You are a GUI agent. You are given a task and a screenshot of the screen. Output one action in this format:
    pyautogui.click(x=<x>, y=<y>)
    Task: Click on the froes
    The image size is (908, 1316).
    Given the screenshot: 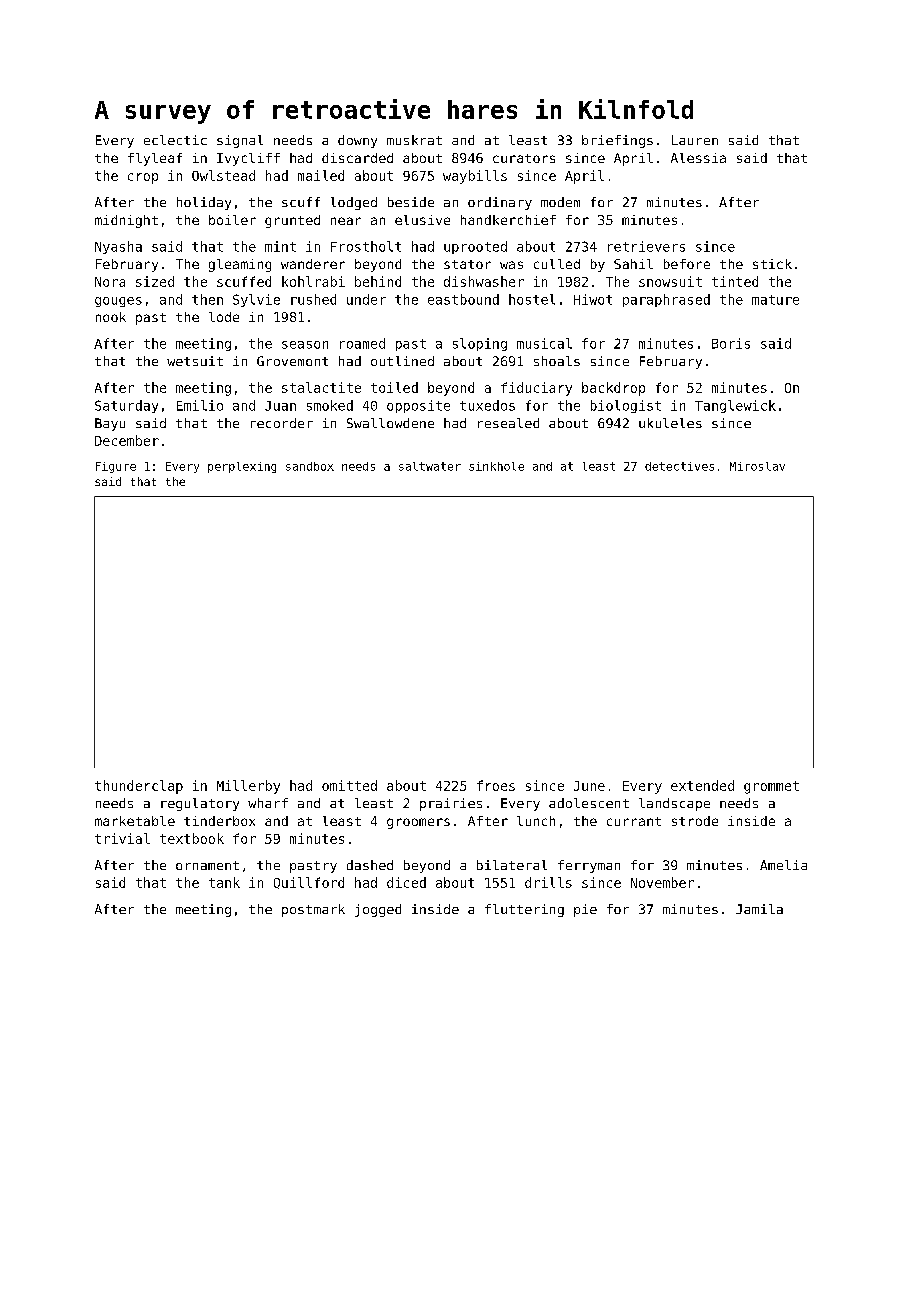 What is the action you would take?
    pyautogui.click(x=496, y=785)
